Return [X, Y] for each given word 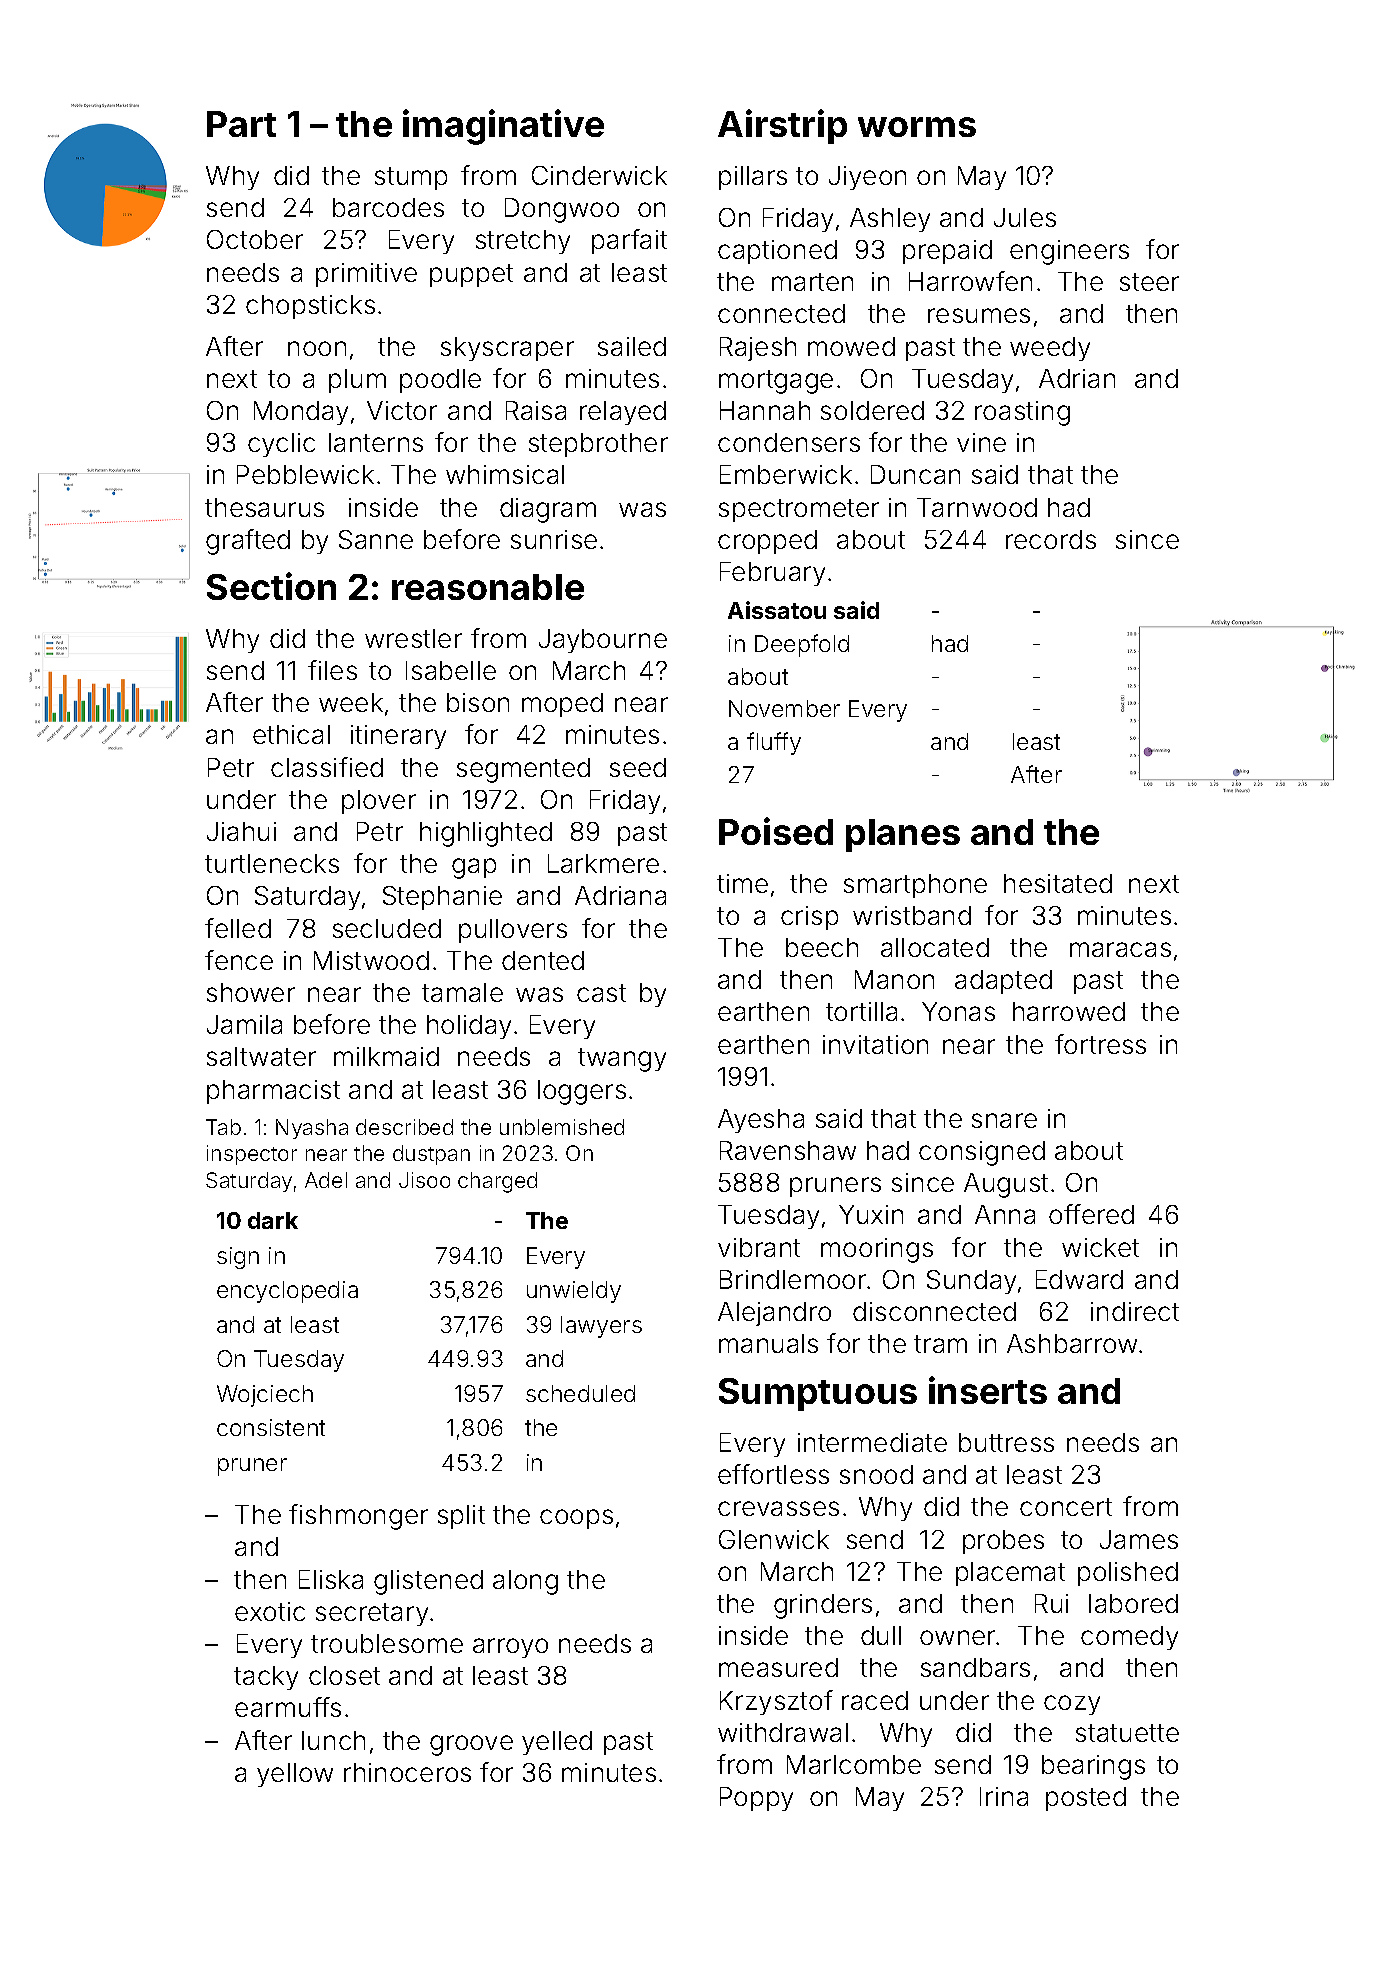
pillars [753, 178]
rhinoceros [407, 1772]
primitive [366, 275]
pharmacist [273, 1092]
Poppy [756, 1799]
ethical [291, 734]
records [1051, 539]
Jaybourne [603, 641]
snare [1004, 1120]
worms [917, 127]
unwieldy [574, 1292]
